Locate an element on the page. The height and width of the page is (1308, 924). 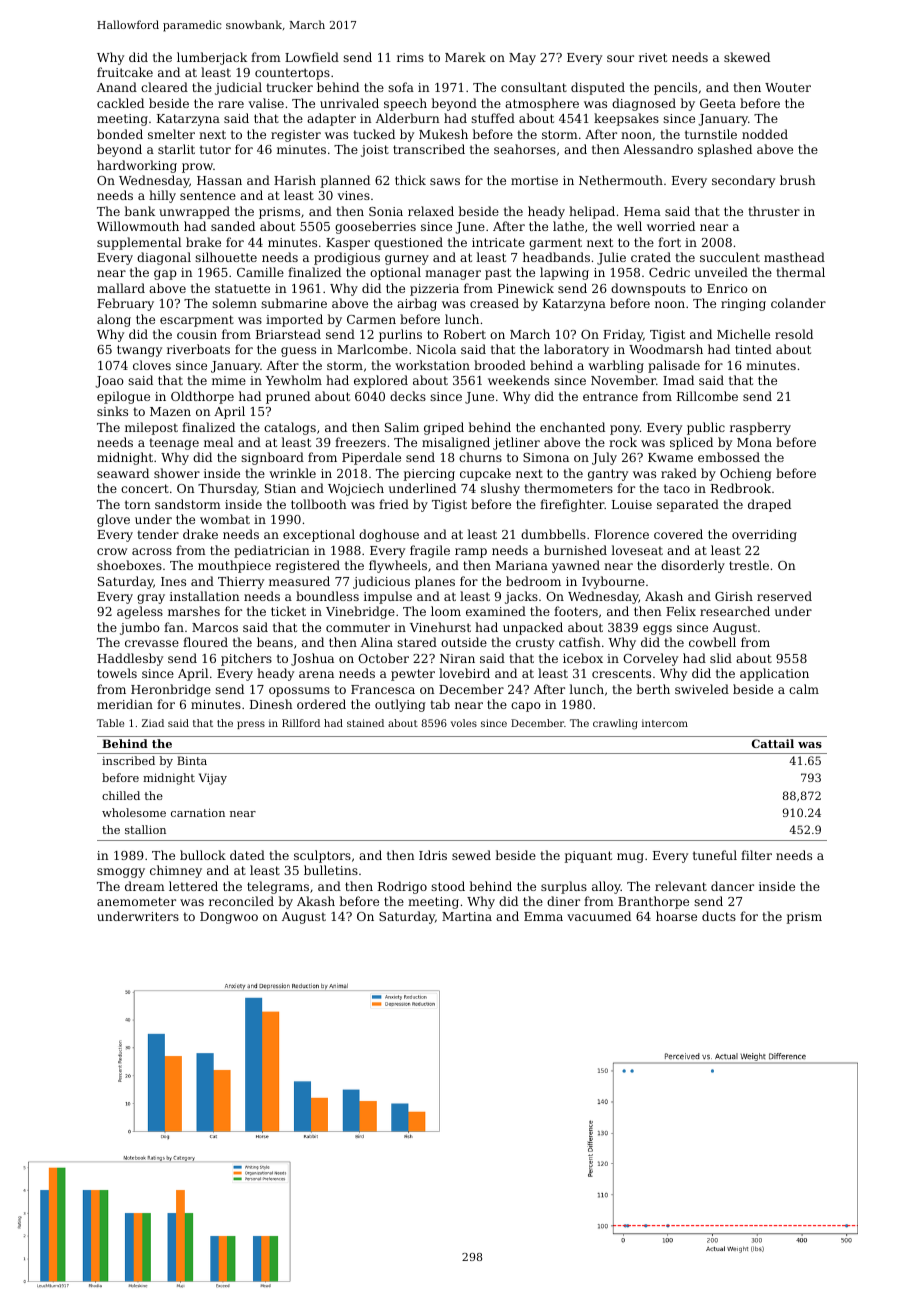
thick is located at coordinates (410, 180).
